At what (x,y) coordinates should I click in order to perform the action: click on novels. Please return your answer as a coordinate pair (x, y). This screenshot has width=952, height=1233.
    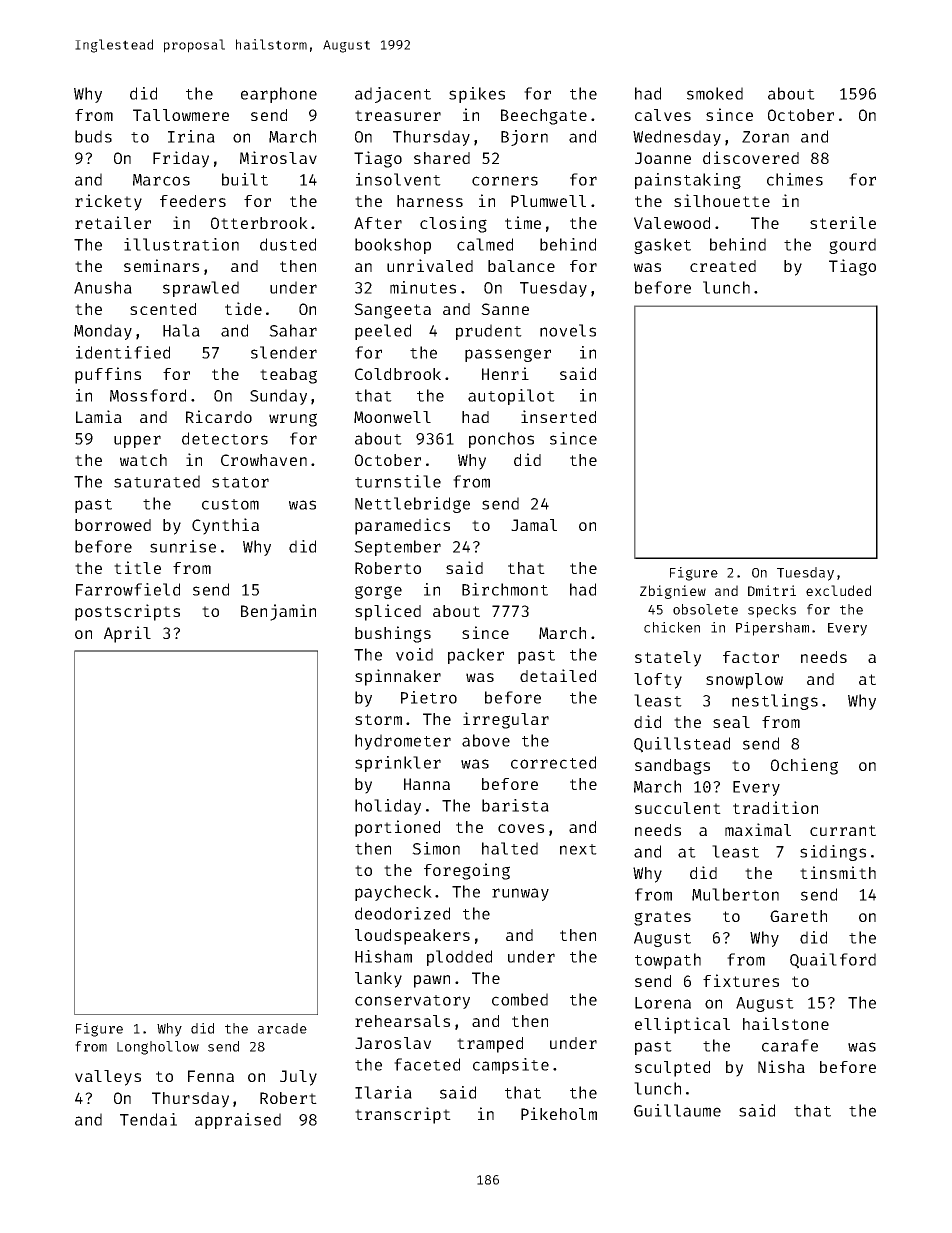
    Looking at the image, I should click on (568, 330).
